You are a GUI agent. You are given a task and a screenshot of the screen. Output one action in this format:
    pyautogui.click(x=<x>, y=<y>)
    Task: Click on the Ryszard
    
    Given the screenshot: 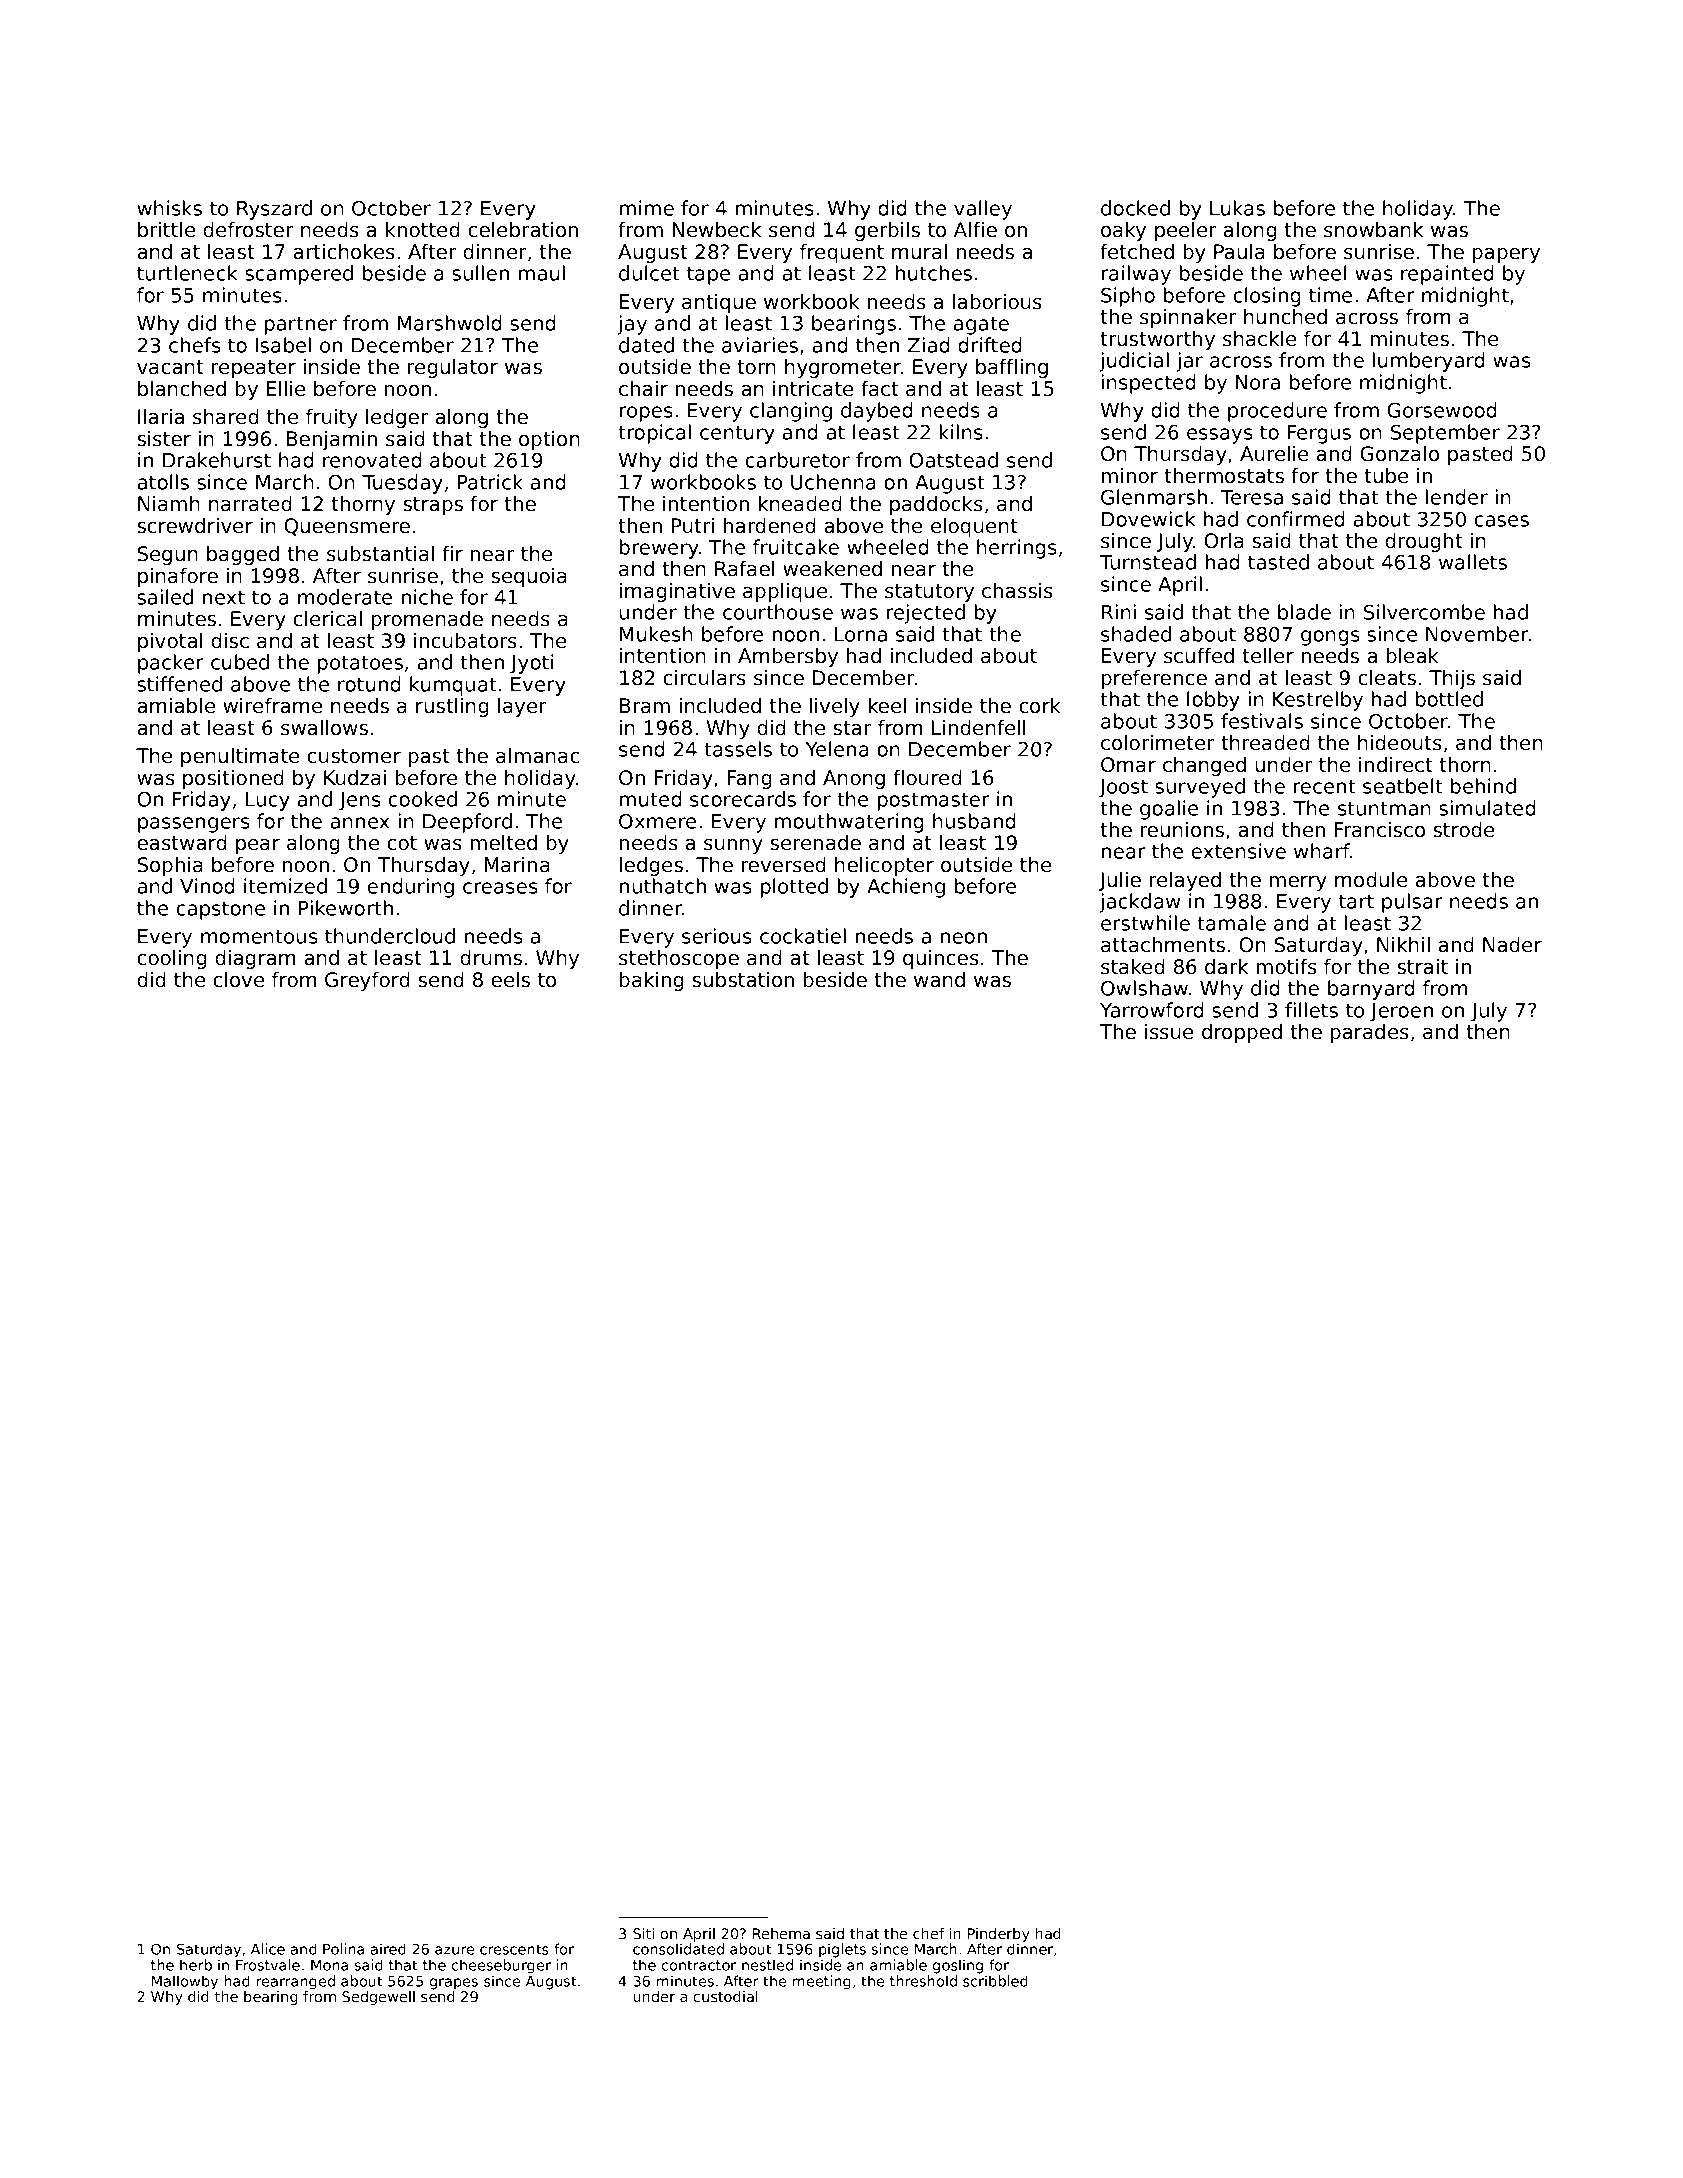 What is the action you would take?
    pyautogui.click(x=274, y=210)
